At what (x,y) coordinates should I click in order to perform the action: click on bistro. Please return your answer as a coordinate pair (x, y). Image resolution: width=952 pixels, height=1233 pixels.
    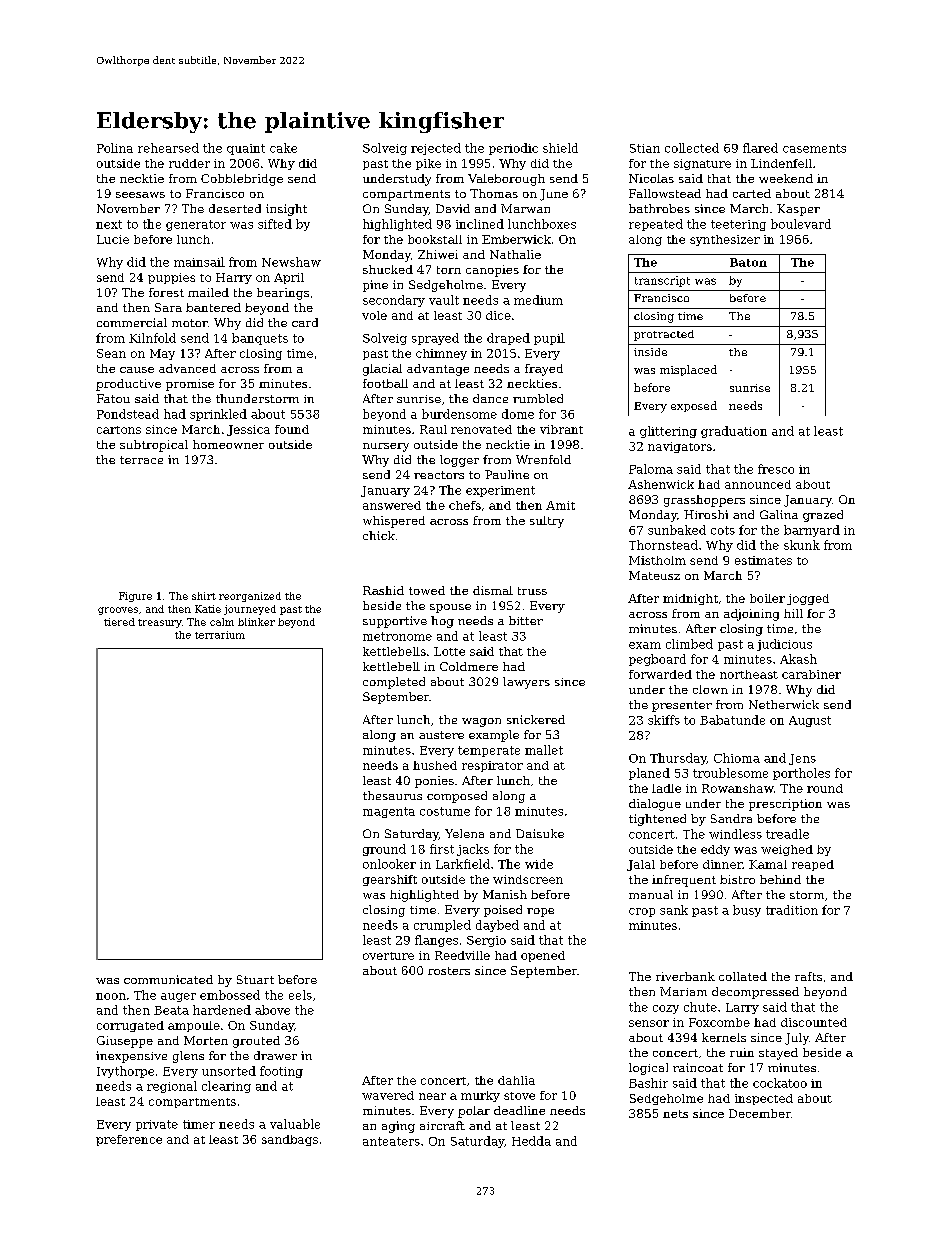
    Looking at the image, I should click on (737, 879).
